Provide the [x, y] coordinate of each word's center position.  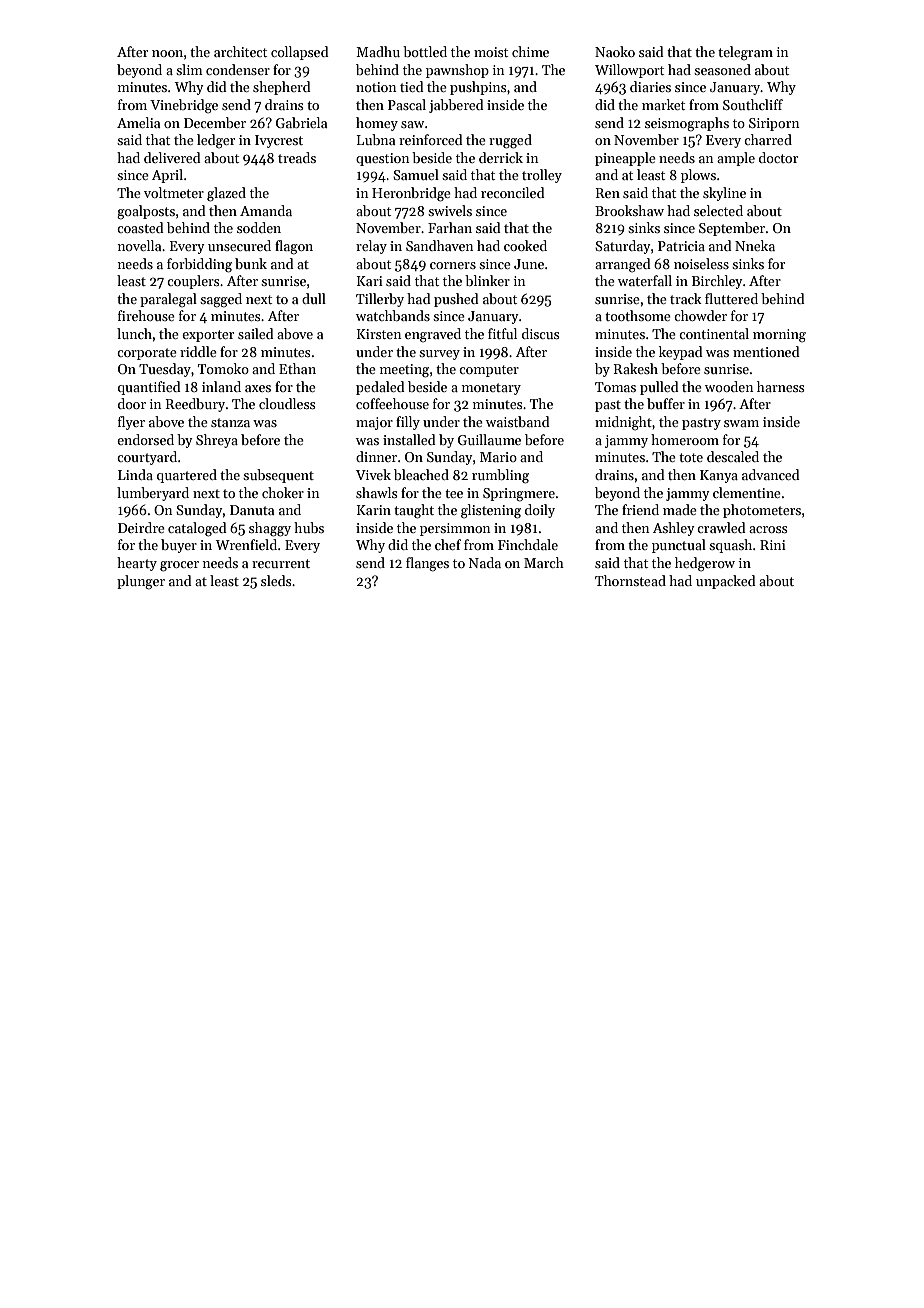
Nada [485, 562]
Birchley [717, 282]
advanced [771, 474]
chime [530, 51]
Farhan [450, 227]
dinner [376, 456]
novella [139, 245]
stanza [230, 422]
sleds [276, 580]
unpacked [726, 582]
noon [167, 53]
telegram [745, 53]
